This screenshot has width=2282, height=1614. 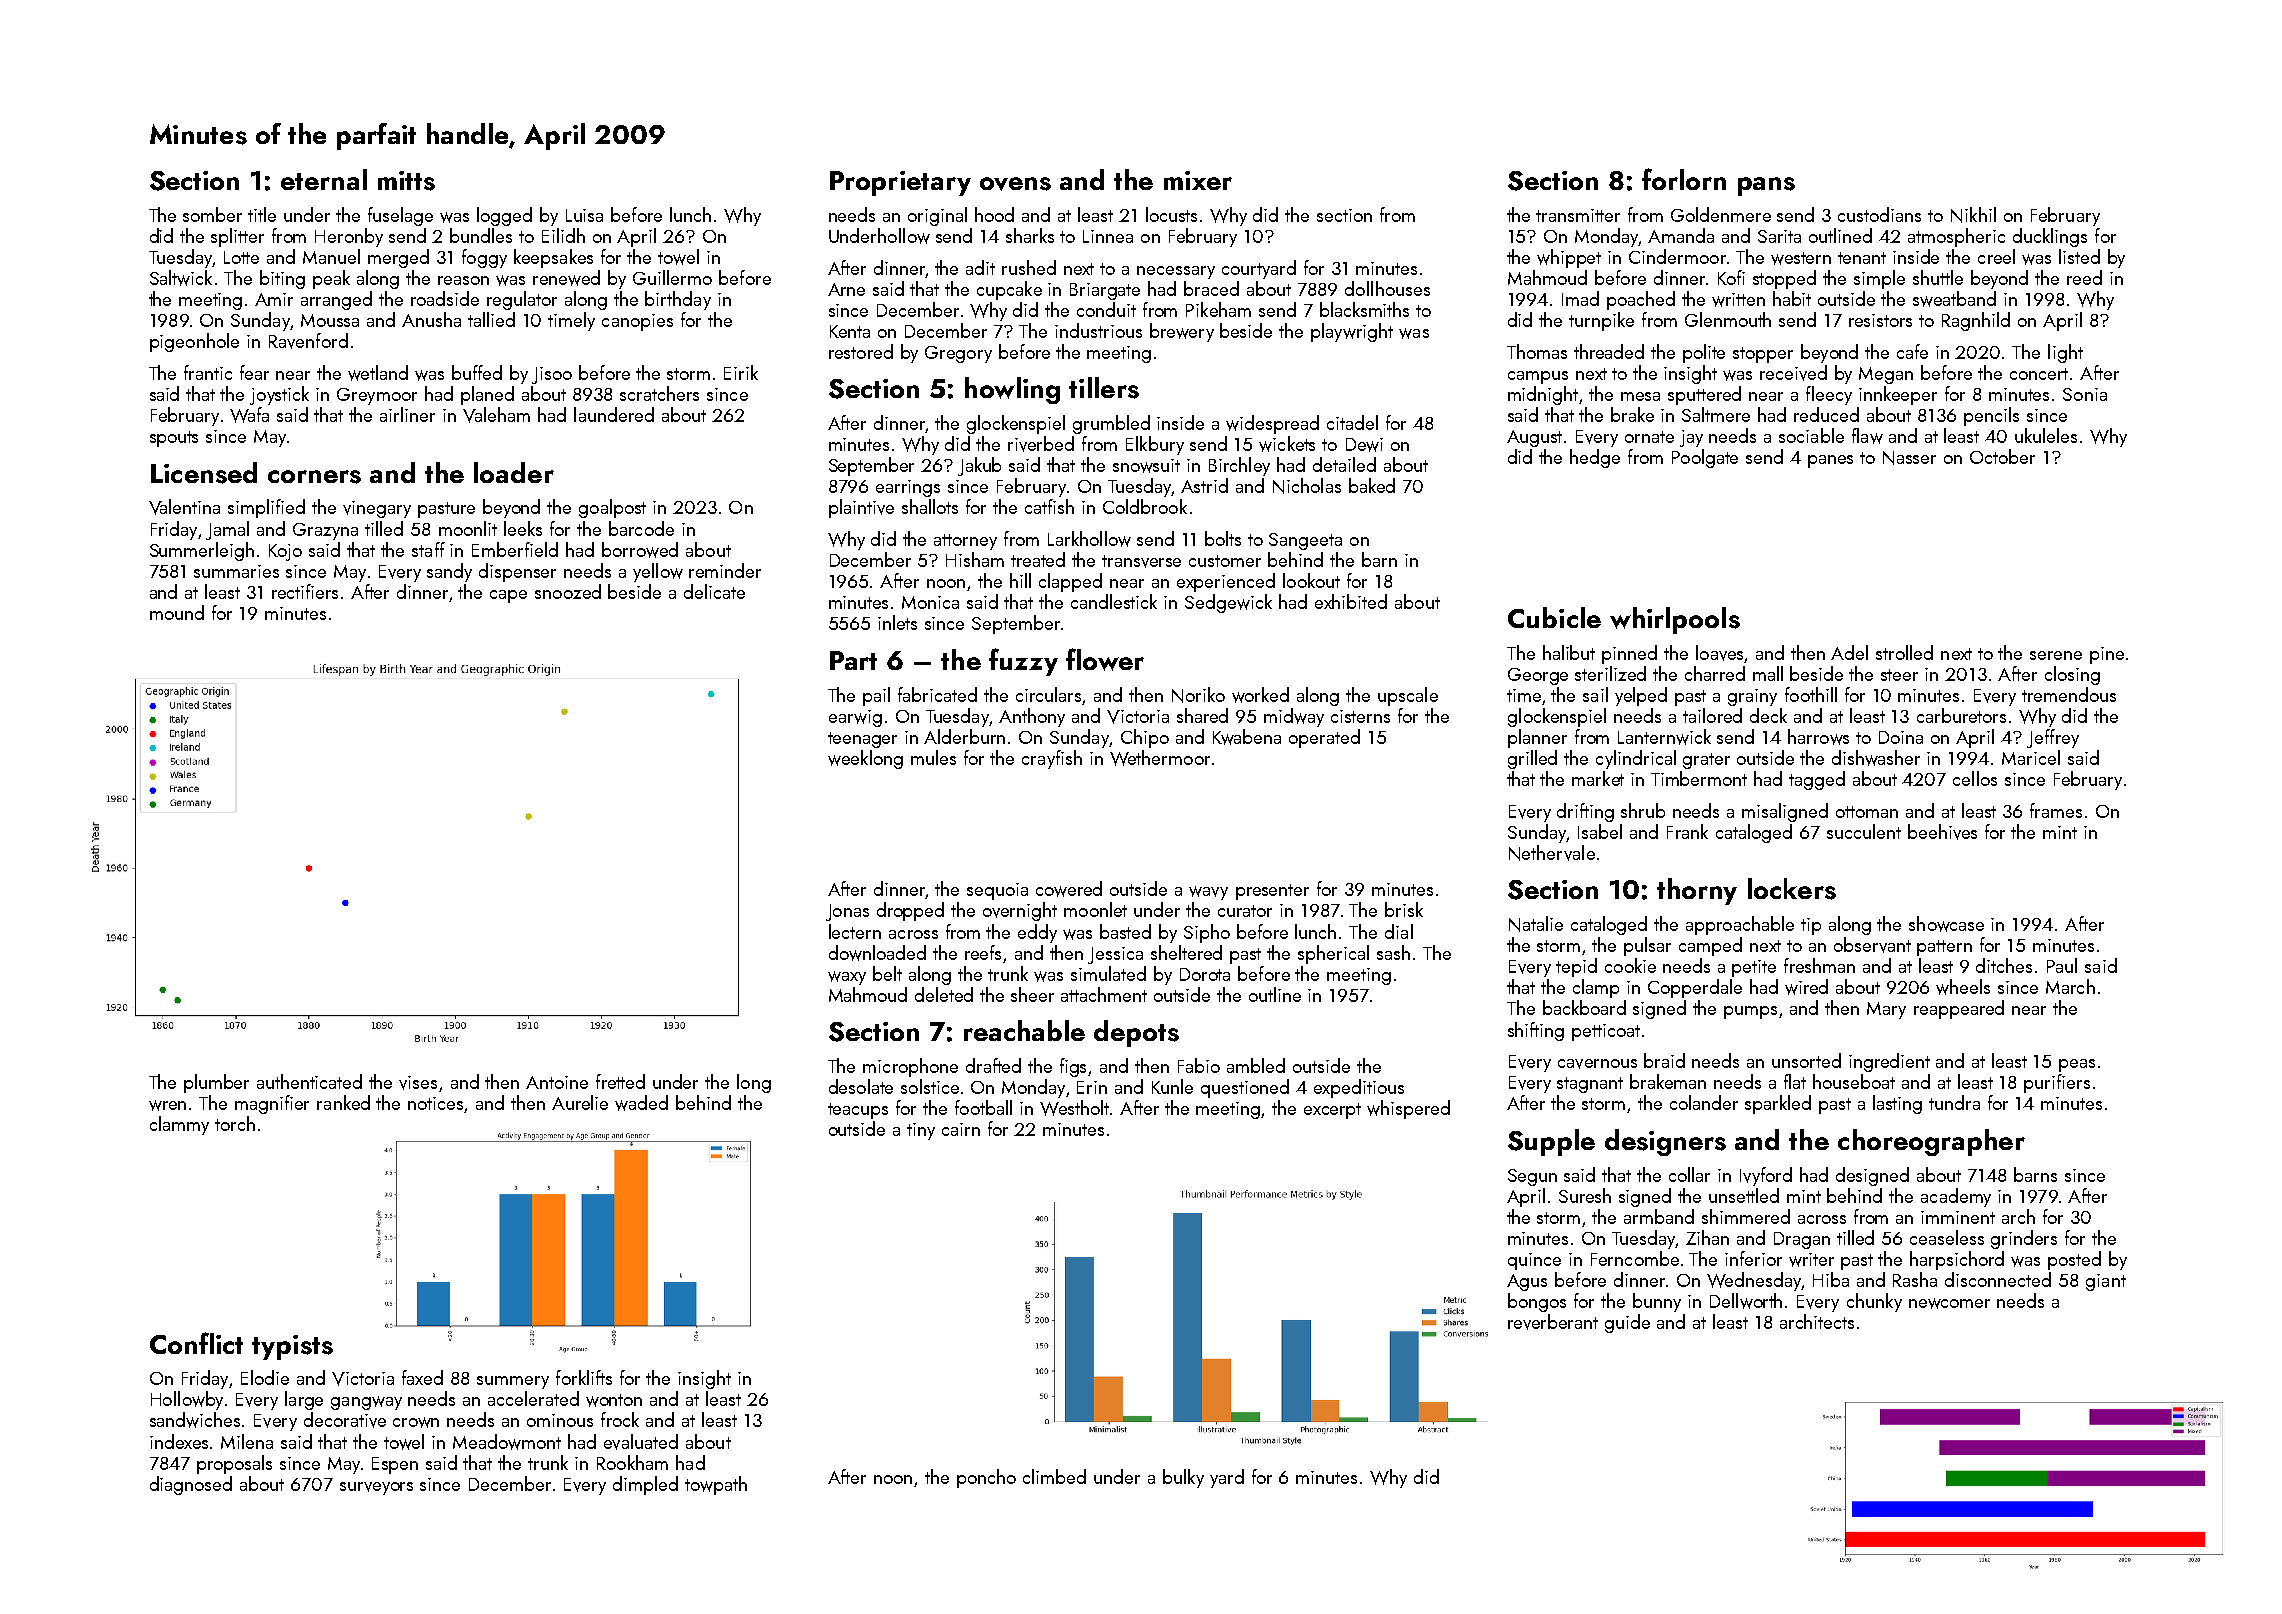 What do you see at coordinates (1763, 355) in the screenshot?
I see `stopper` at bounding box center [1763, 355].
